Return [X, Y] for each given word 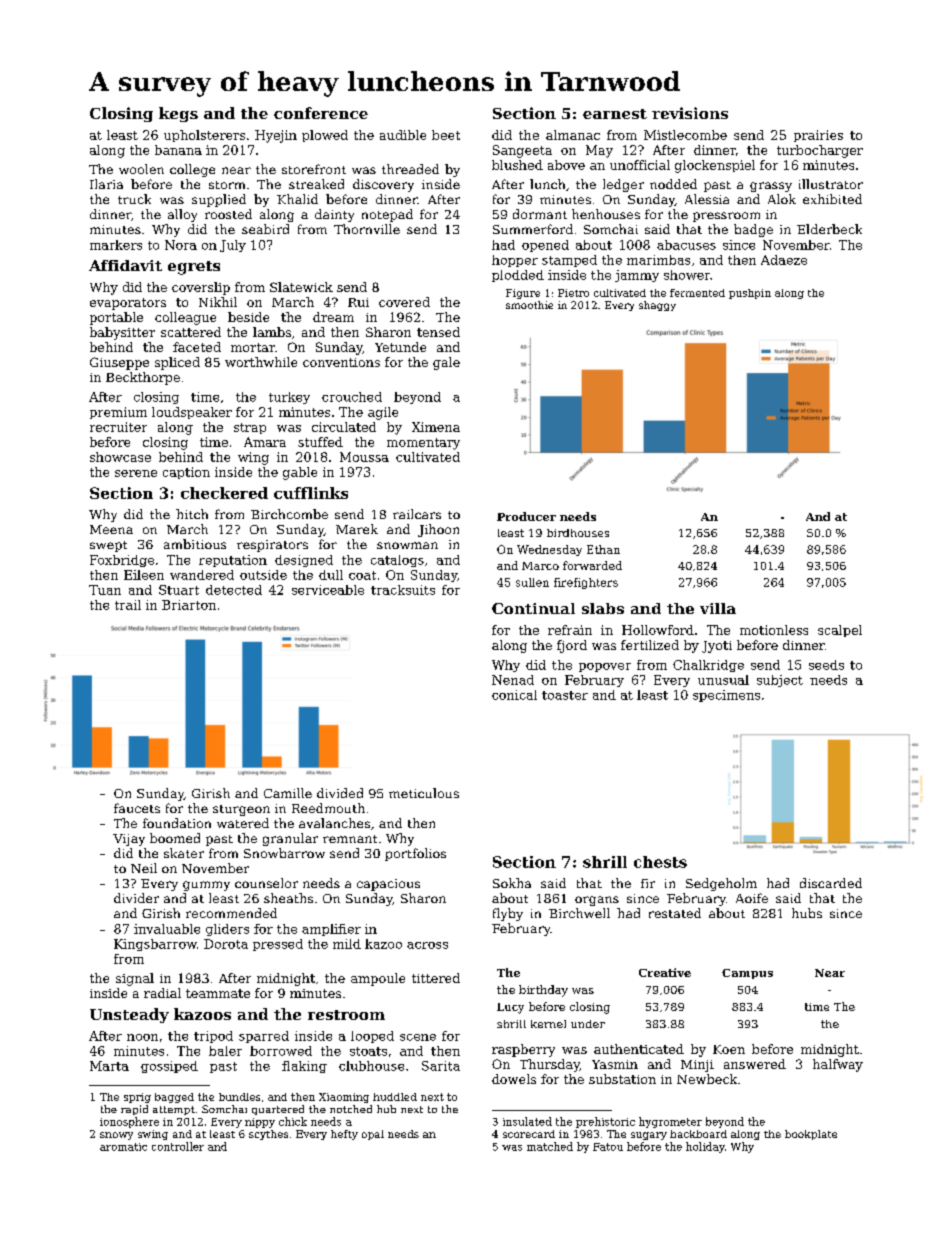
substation [622, 1079]
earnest [615, 114]
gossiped [169, 1067]
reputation [233, 561]
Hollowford [658, 630]
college [192, 170]
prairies [818, 136]
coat [362, 575]
